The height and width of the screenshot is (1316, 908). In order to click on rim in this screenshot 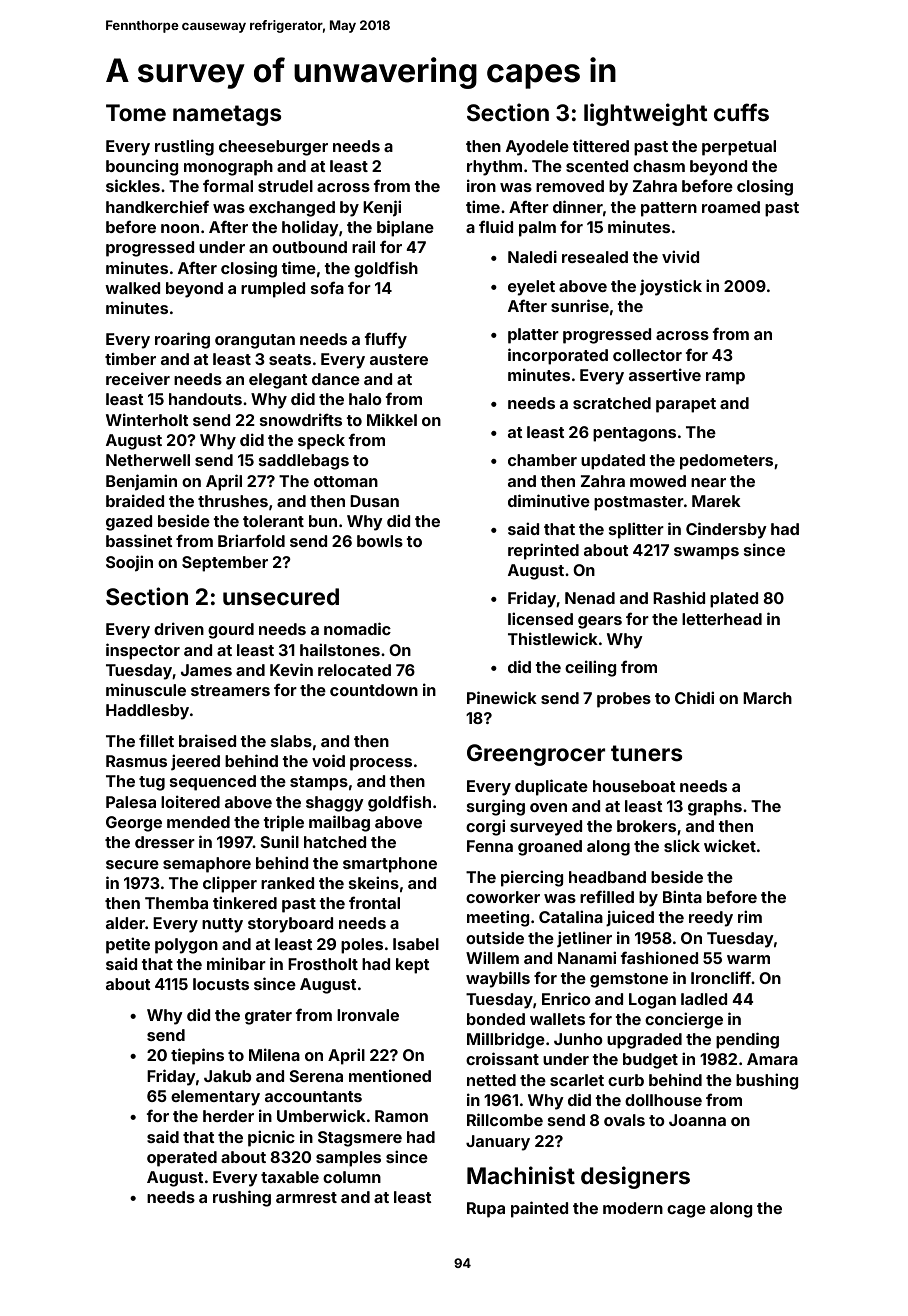, I will do `click(750, 916)`.
